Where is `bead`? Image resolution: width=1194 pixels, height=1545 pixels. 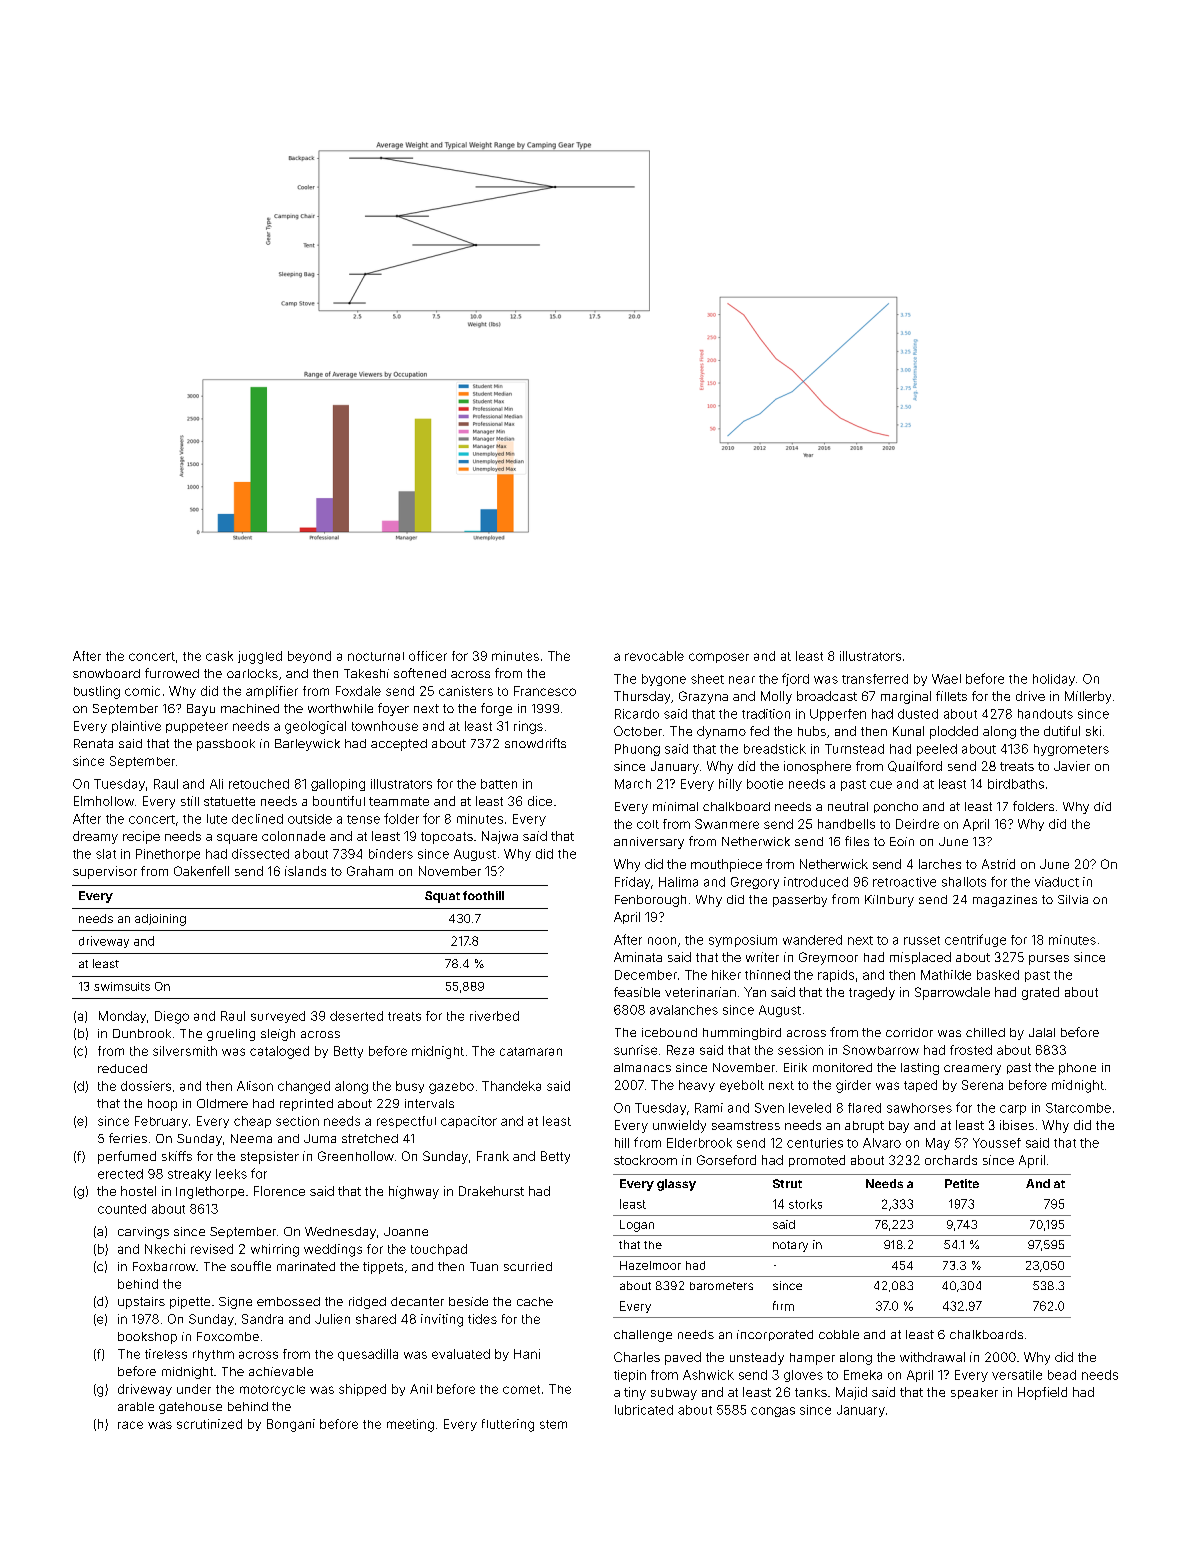 bead is located at coordinates (1062, 1375).
